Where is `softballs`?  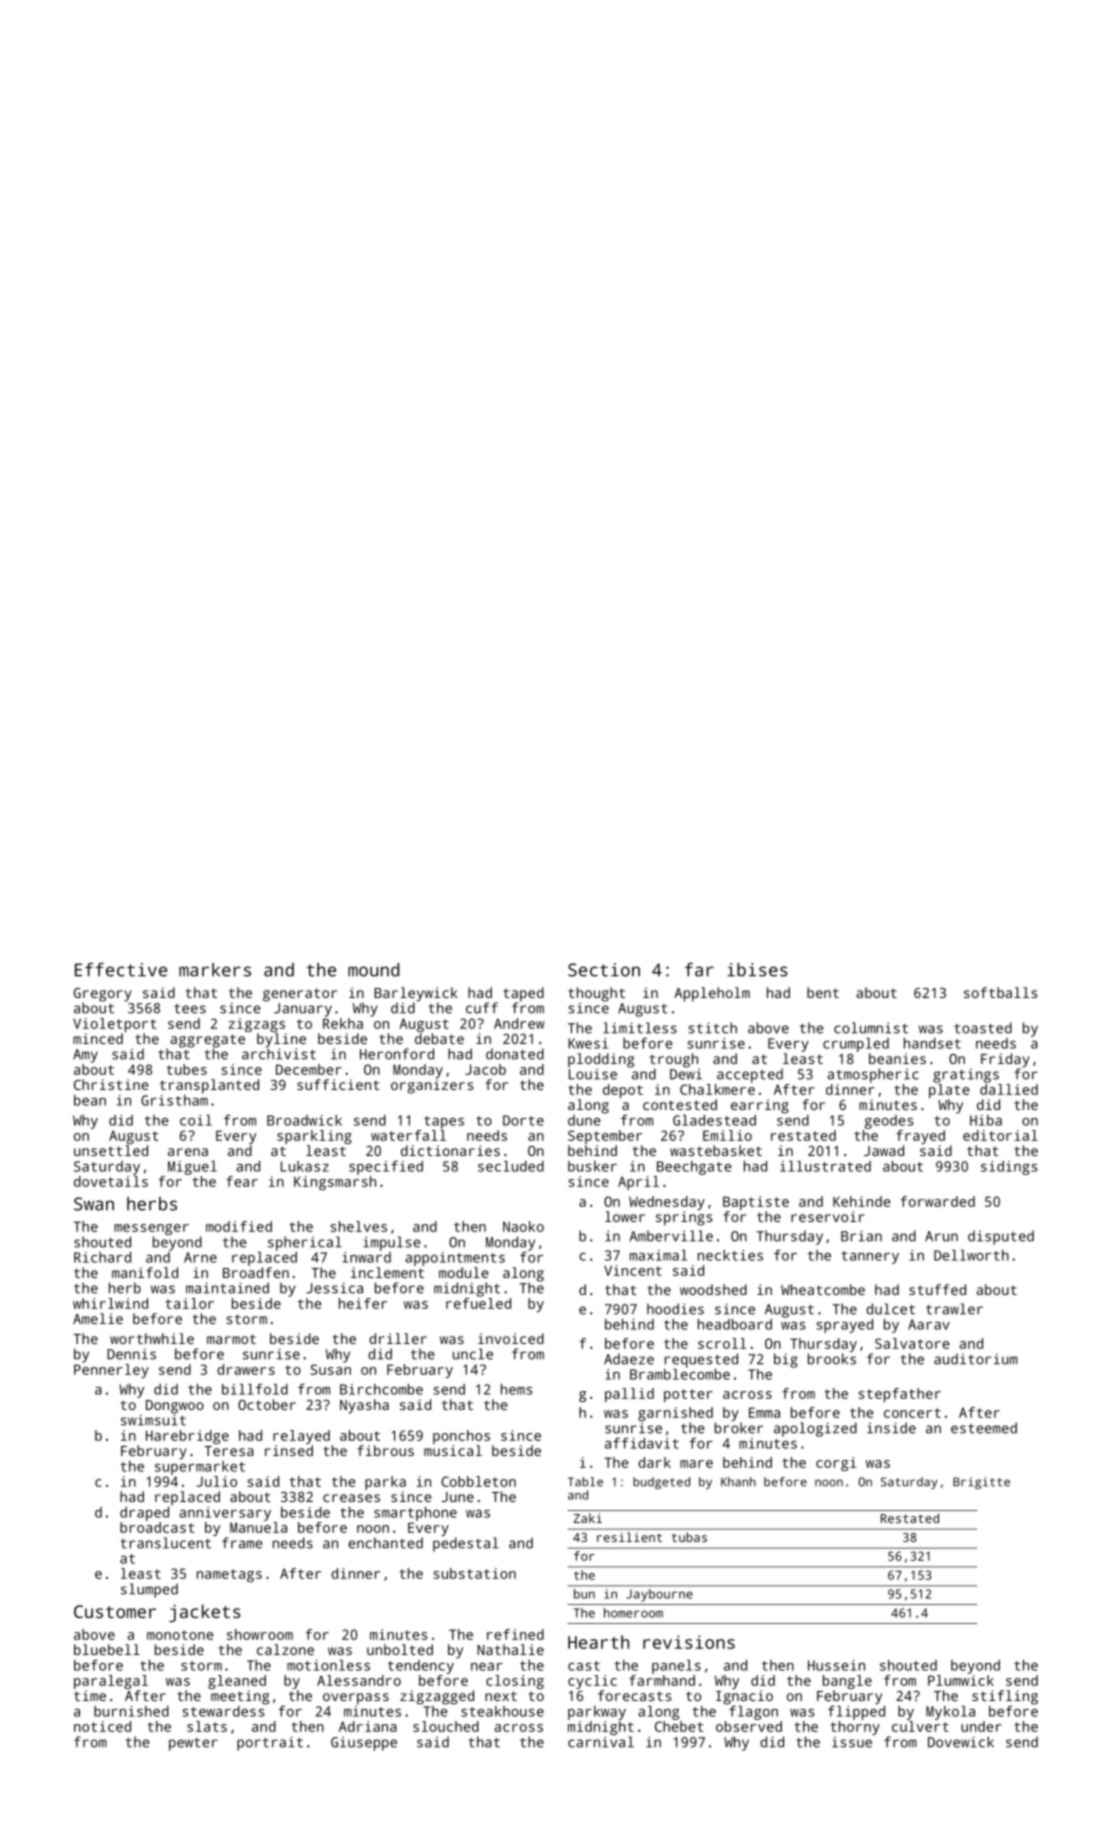 softballs is located at coordinates (1000, 992).
